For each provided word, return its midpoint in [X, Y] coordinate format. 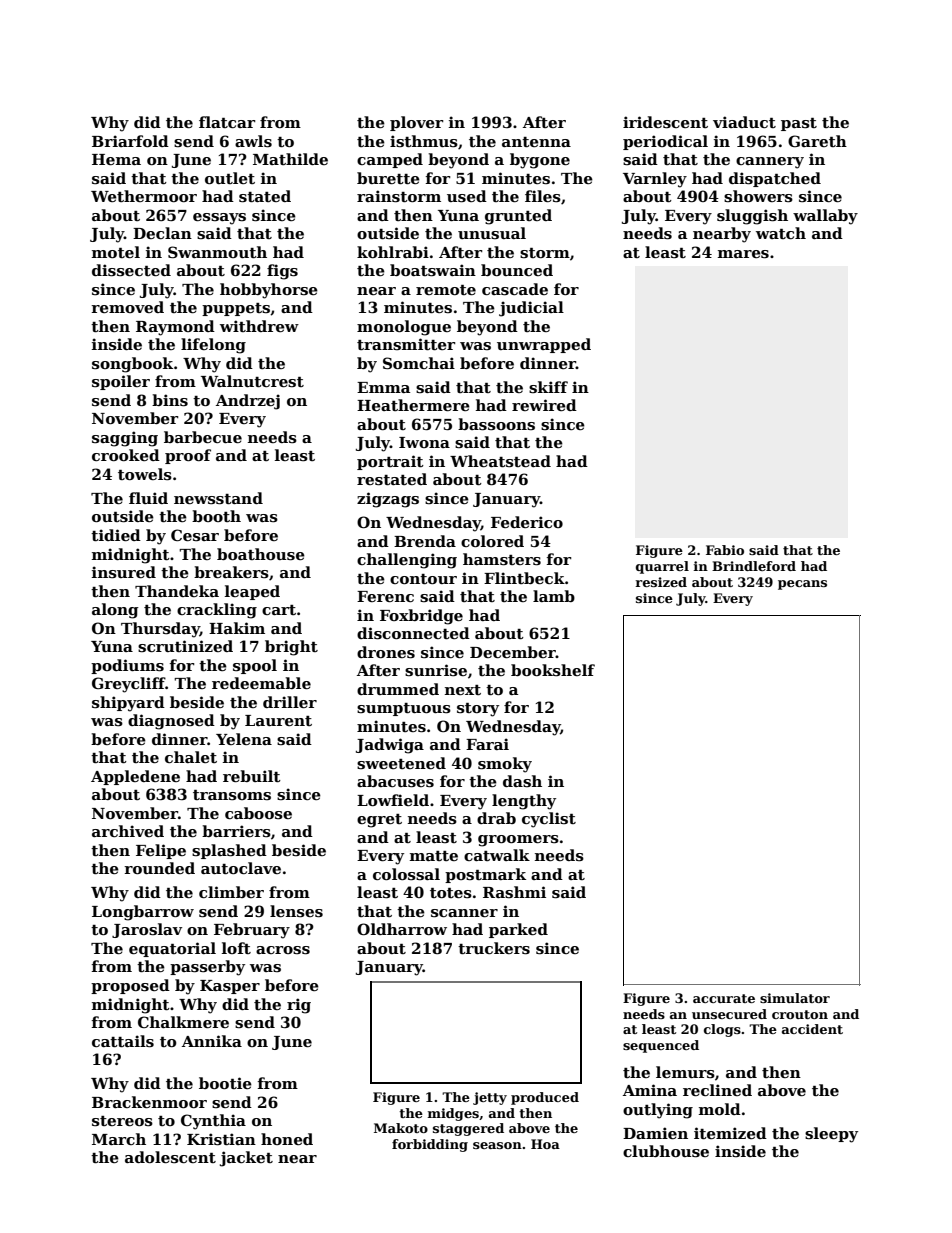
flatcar [227, 122]
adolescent [170, 1157]
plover [416, 123]
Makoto [401, 1128]
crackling [217, 611]
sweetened [401, 763]
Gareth [817, 141]
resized [661, 582]
